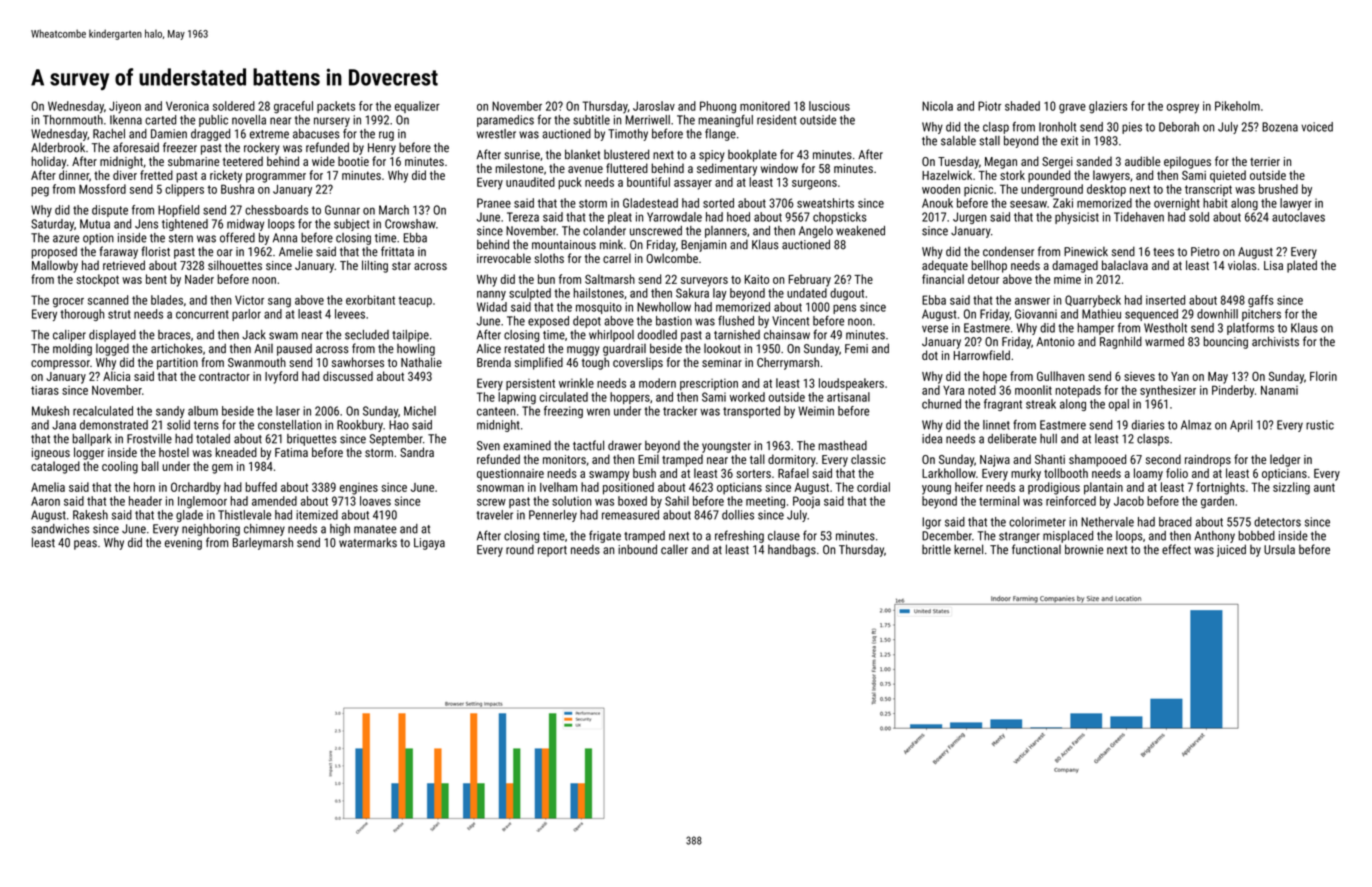  Describe the element at coordinates (187, 106) in the screenshot. I see `Veronica` at that location.
